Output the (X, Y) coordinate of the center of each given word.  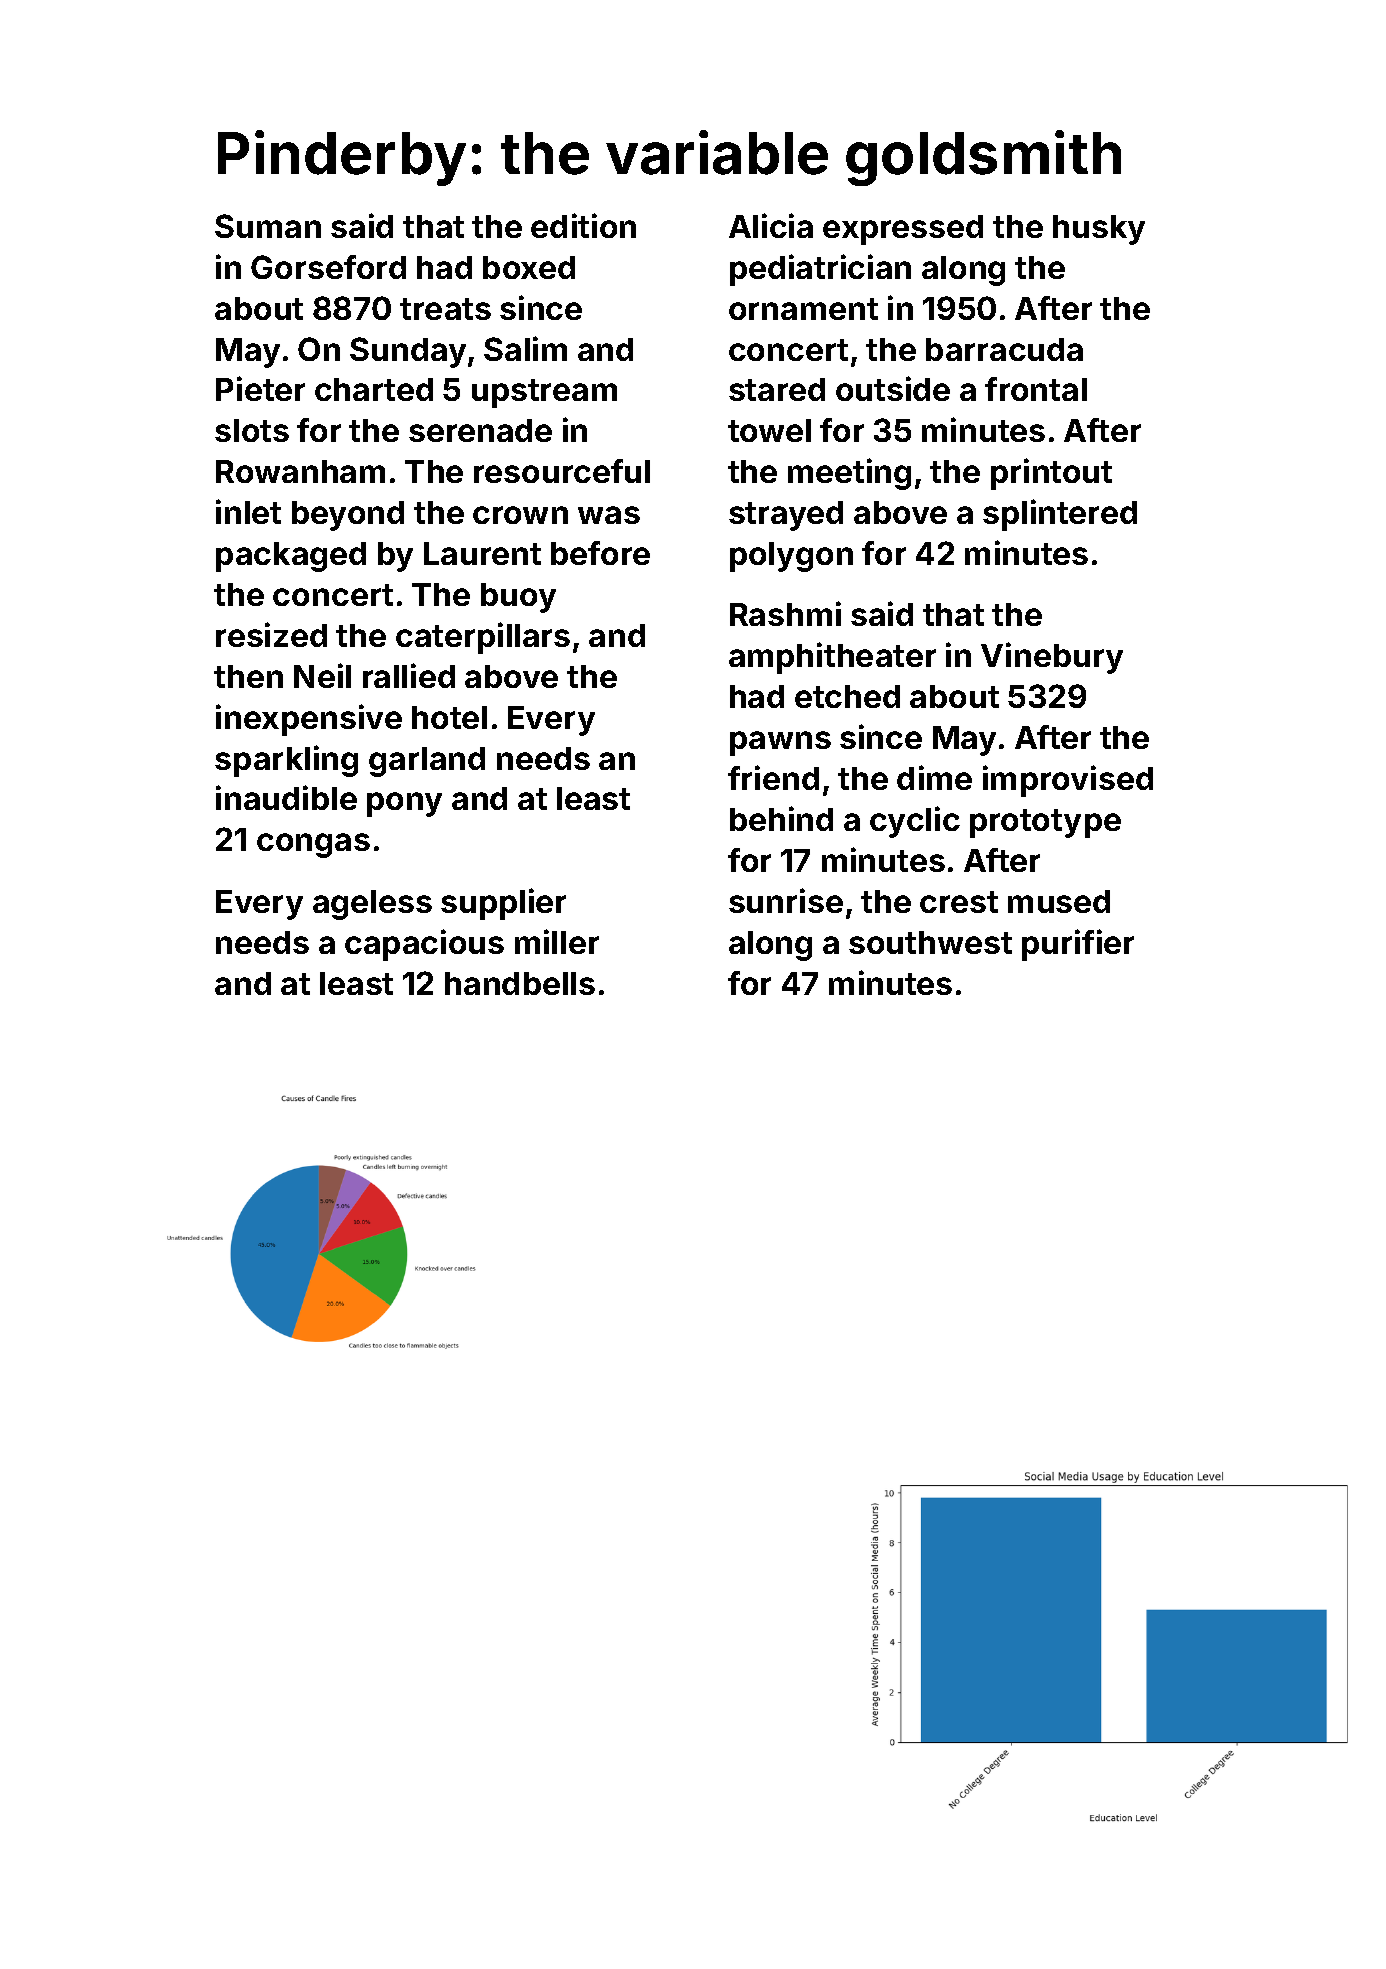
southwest (930, 942)
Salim (525, 348)
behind (781, 818)
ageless (372, 905)
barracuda (1004, 349)
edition (583, 225)
